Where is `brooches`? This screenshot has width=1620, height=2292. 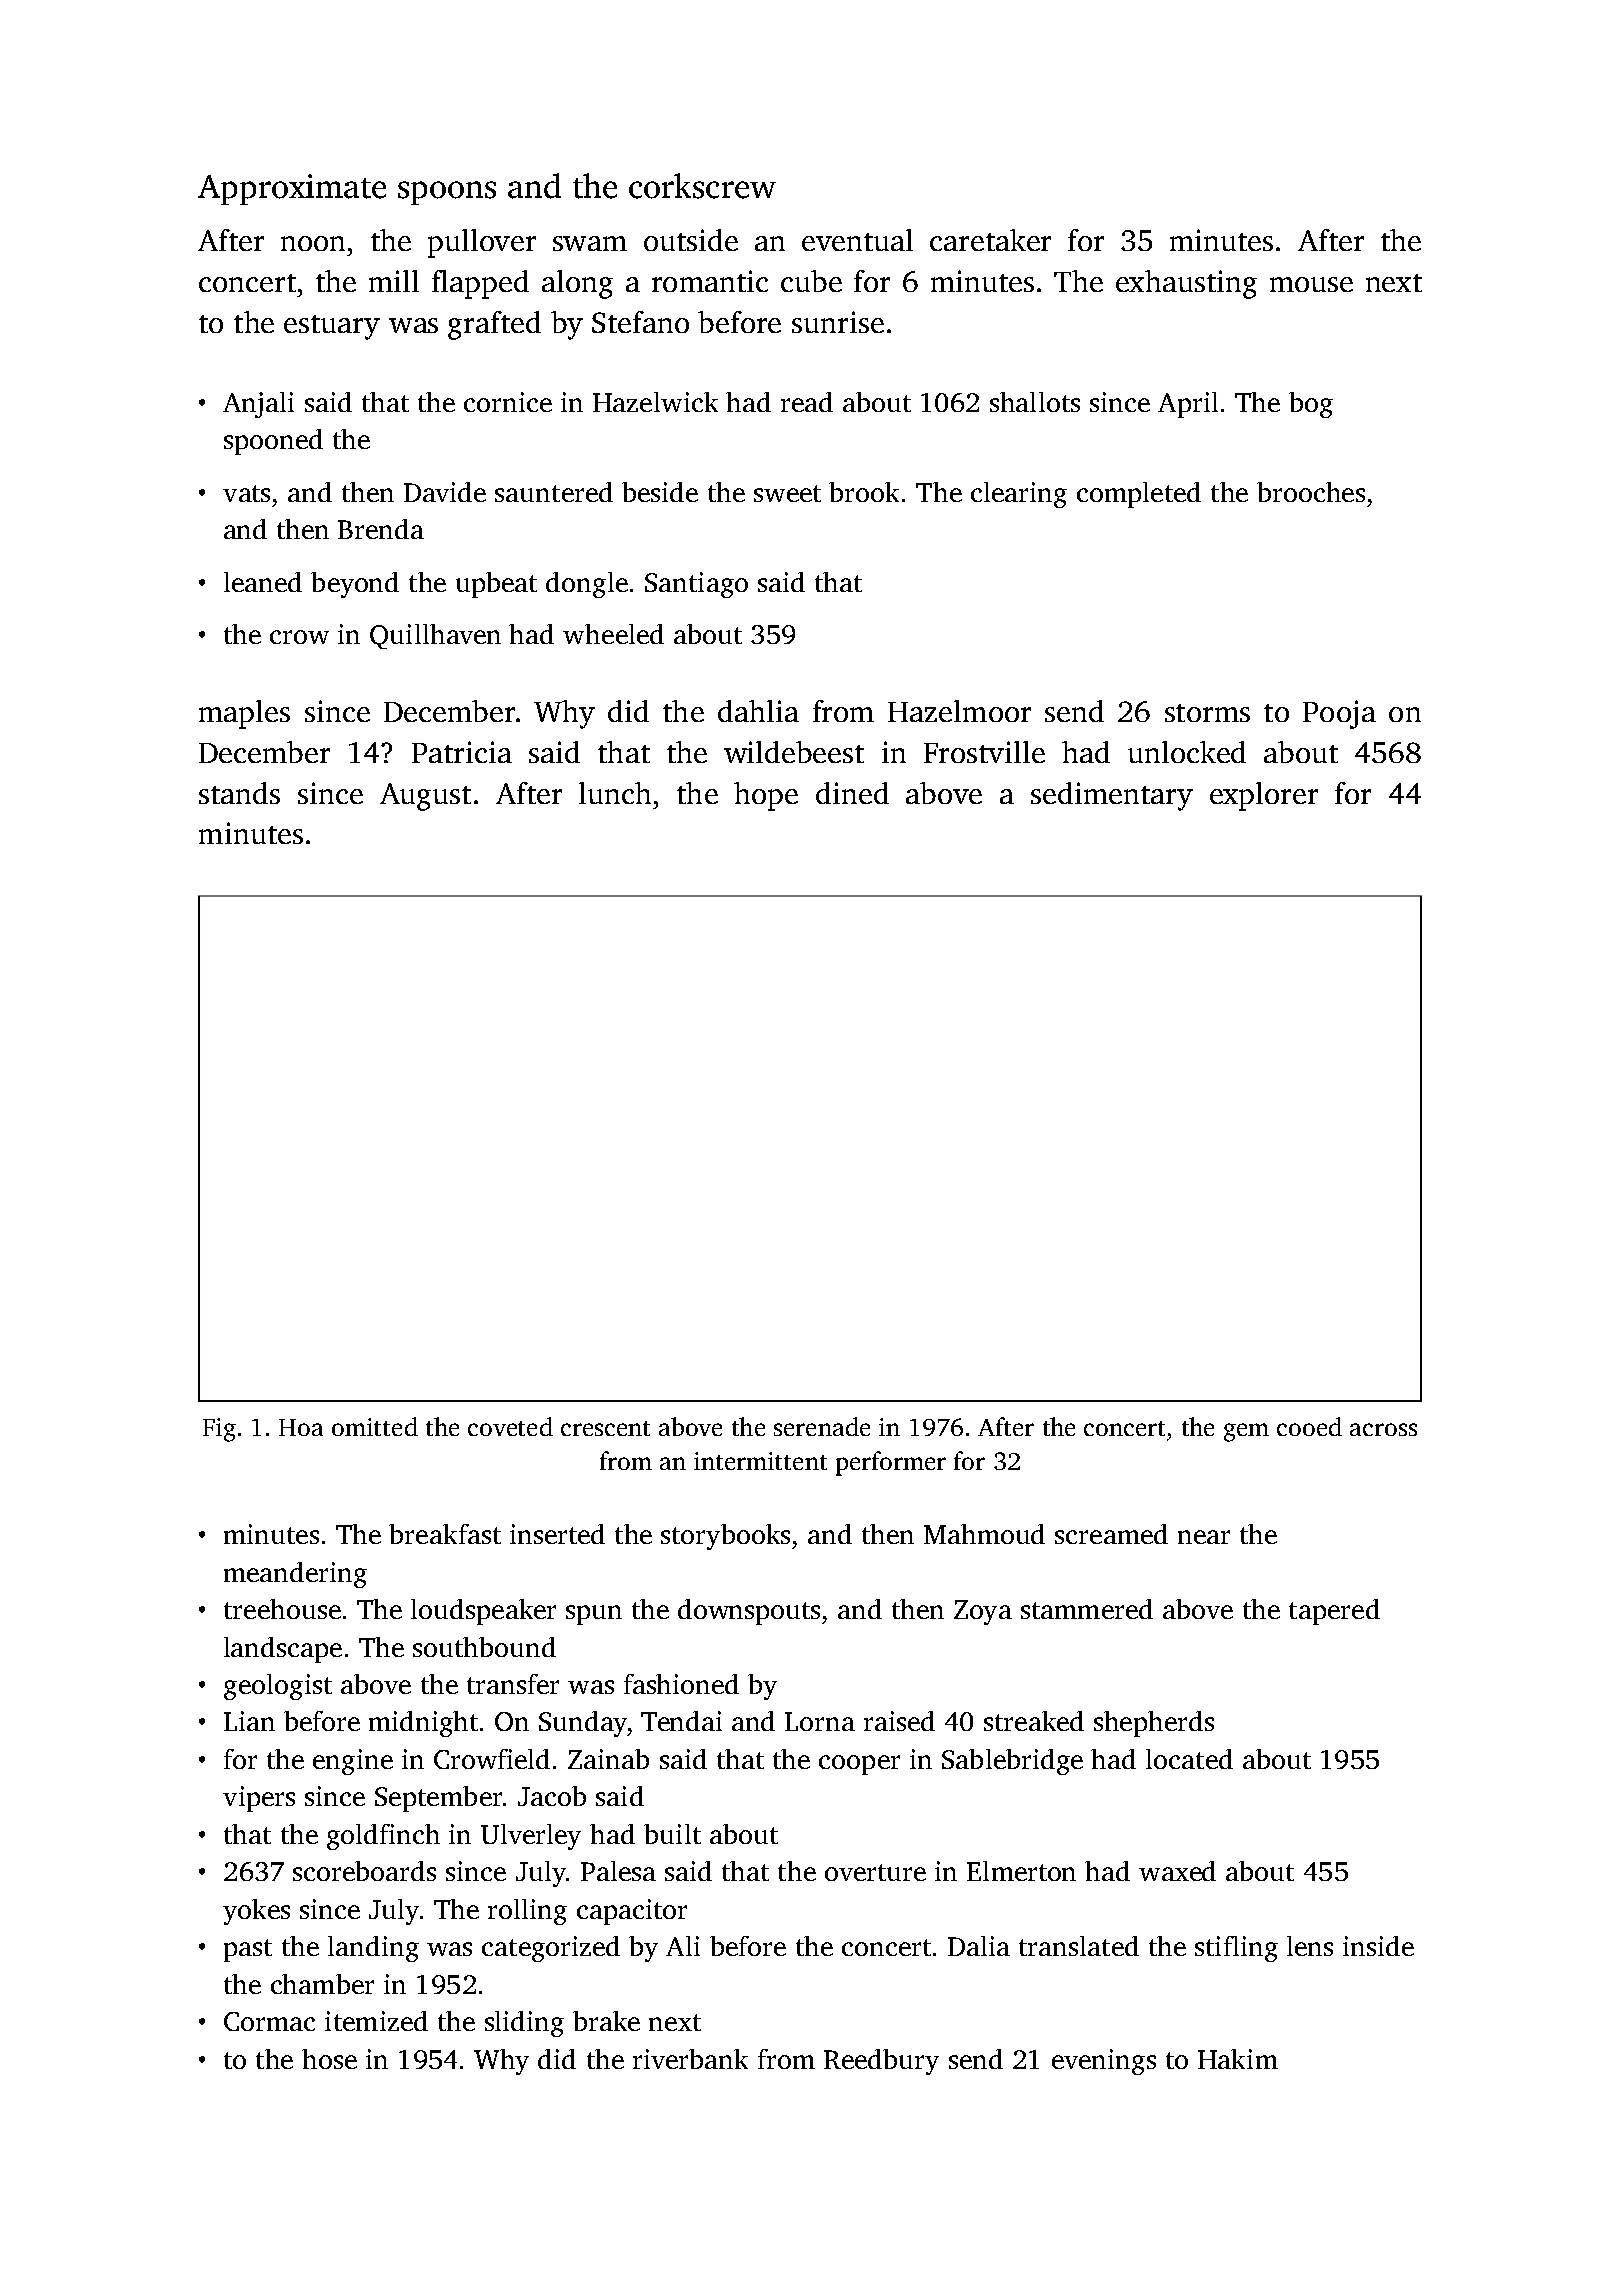
brooches is located at coordinates (1311, 492).
